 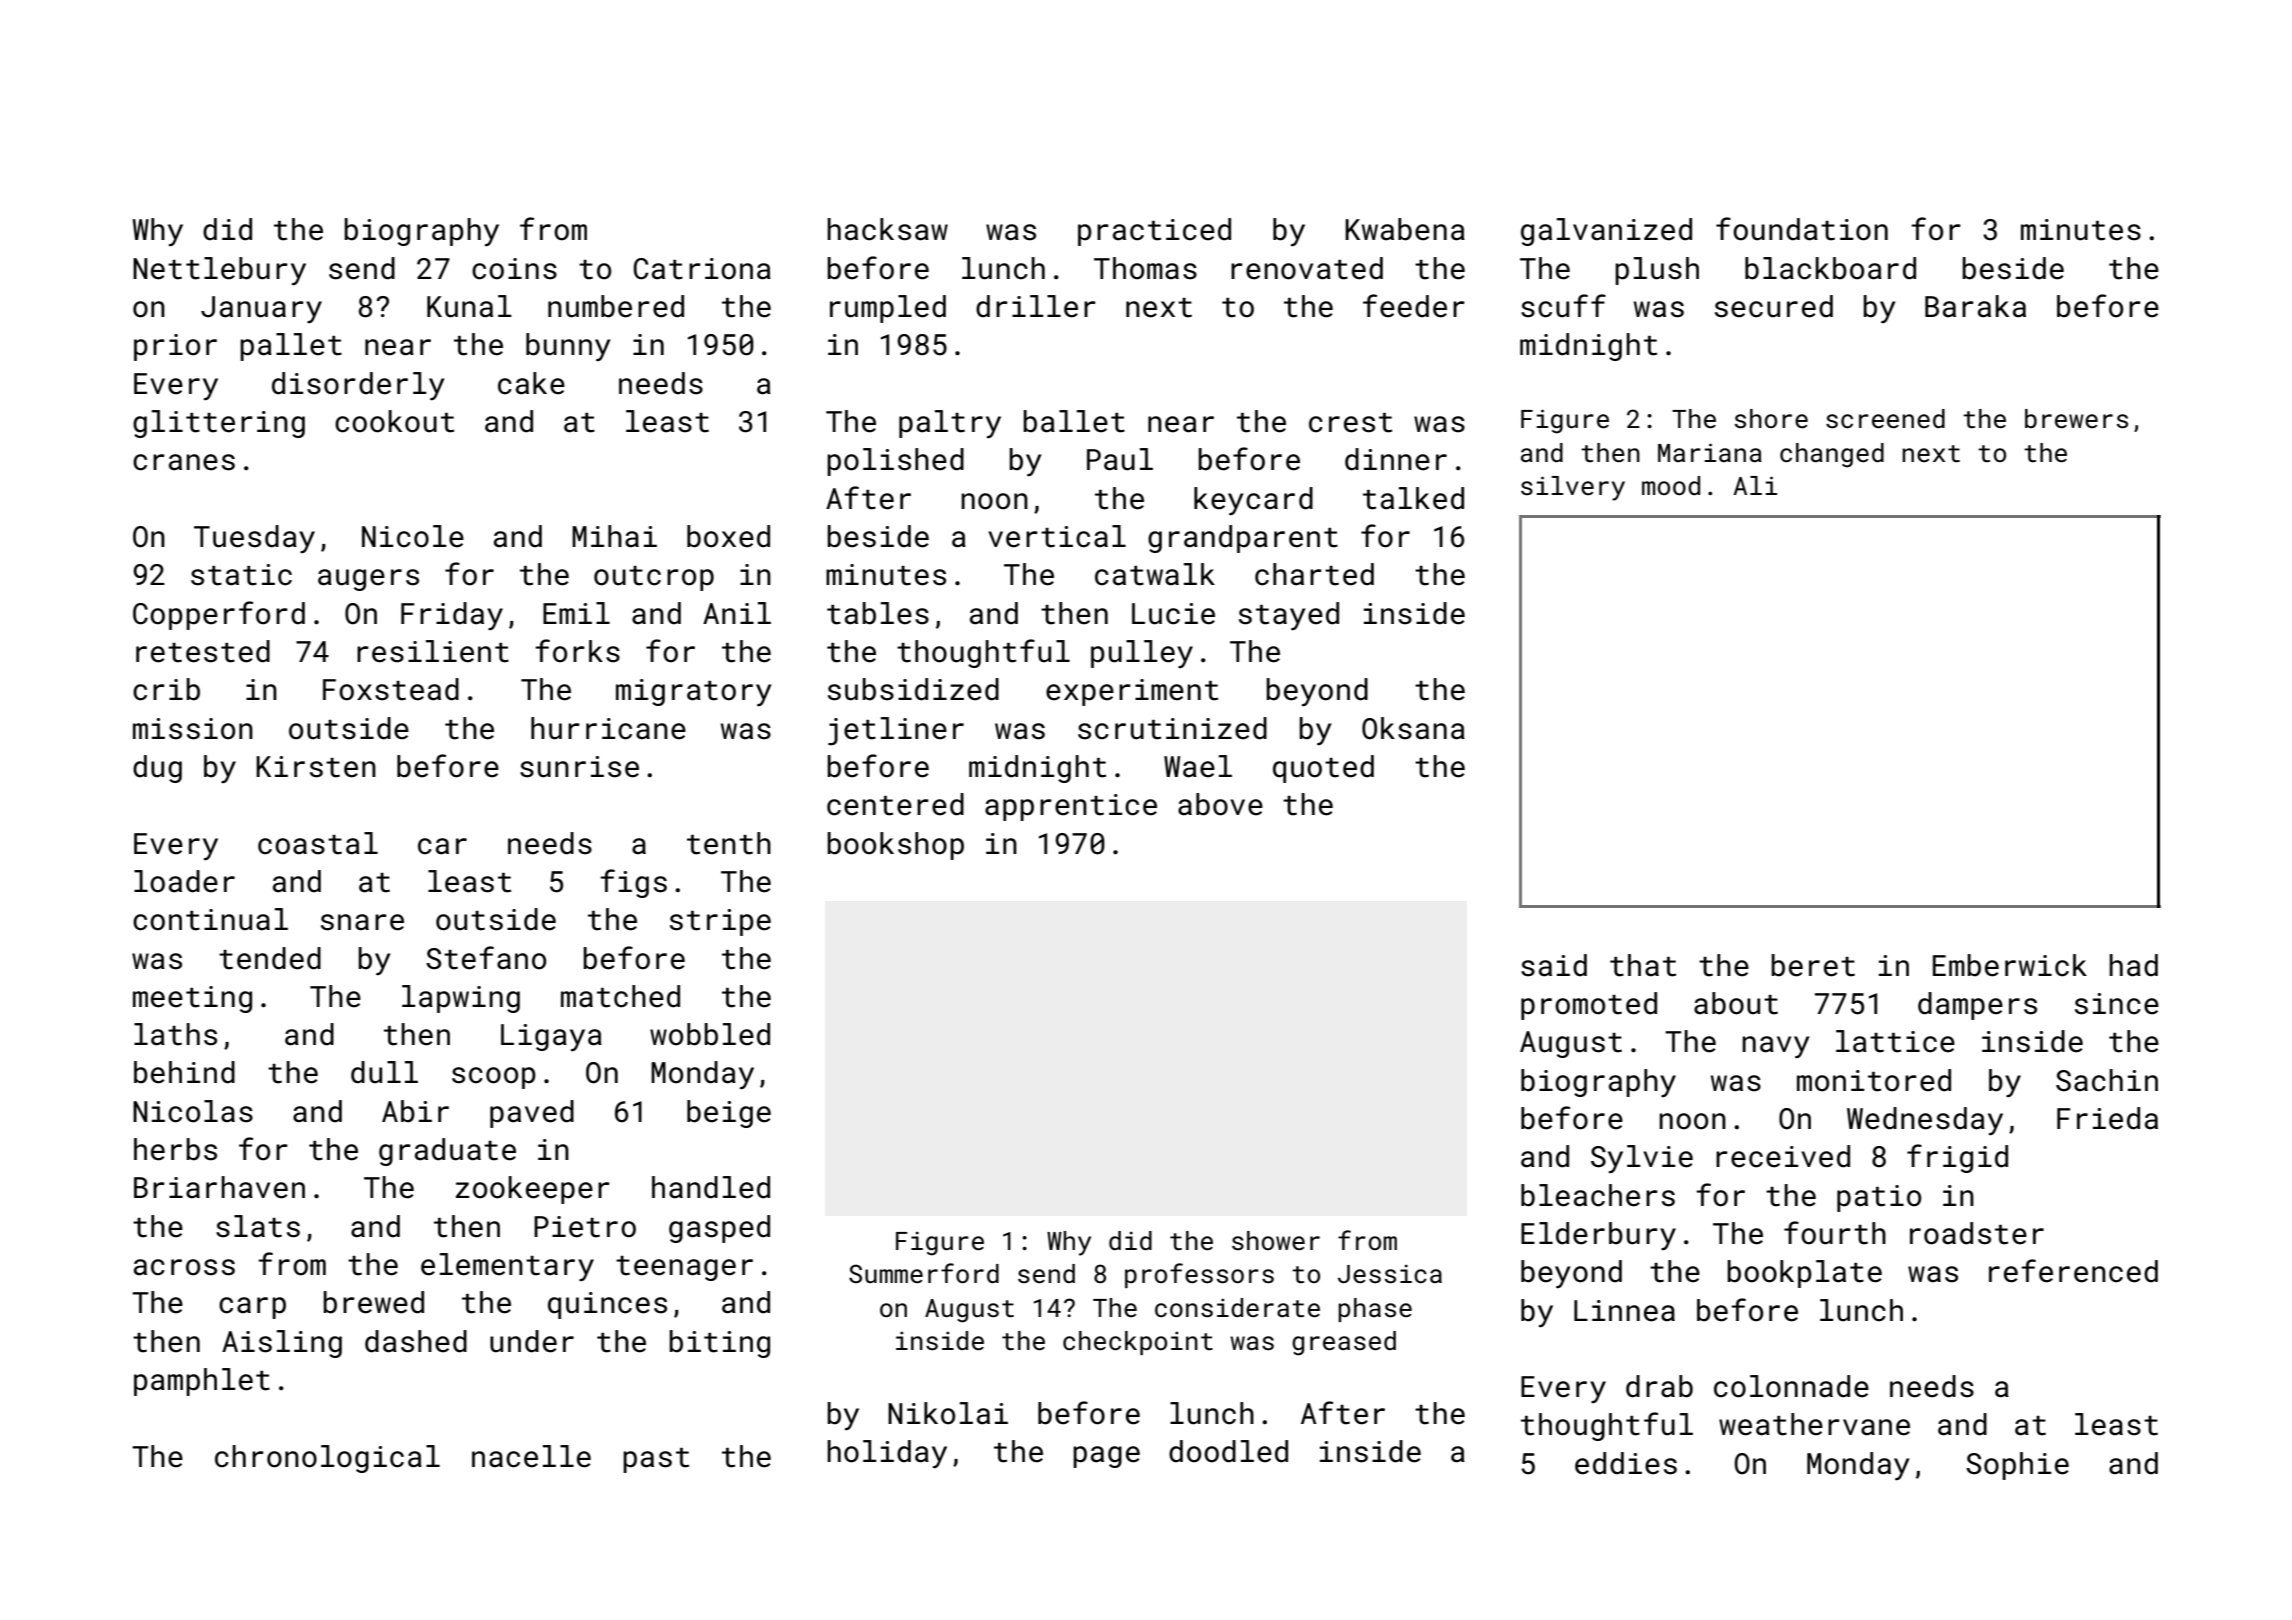 What do you see at coordinates (1228, 1451) in the image?
I see `doodled` at bounding box center [1228, 1451].
